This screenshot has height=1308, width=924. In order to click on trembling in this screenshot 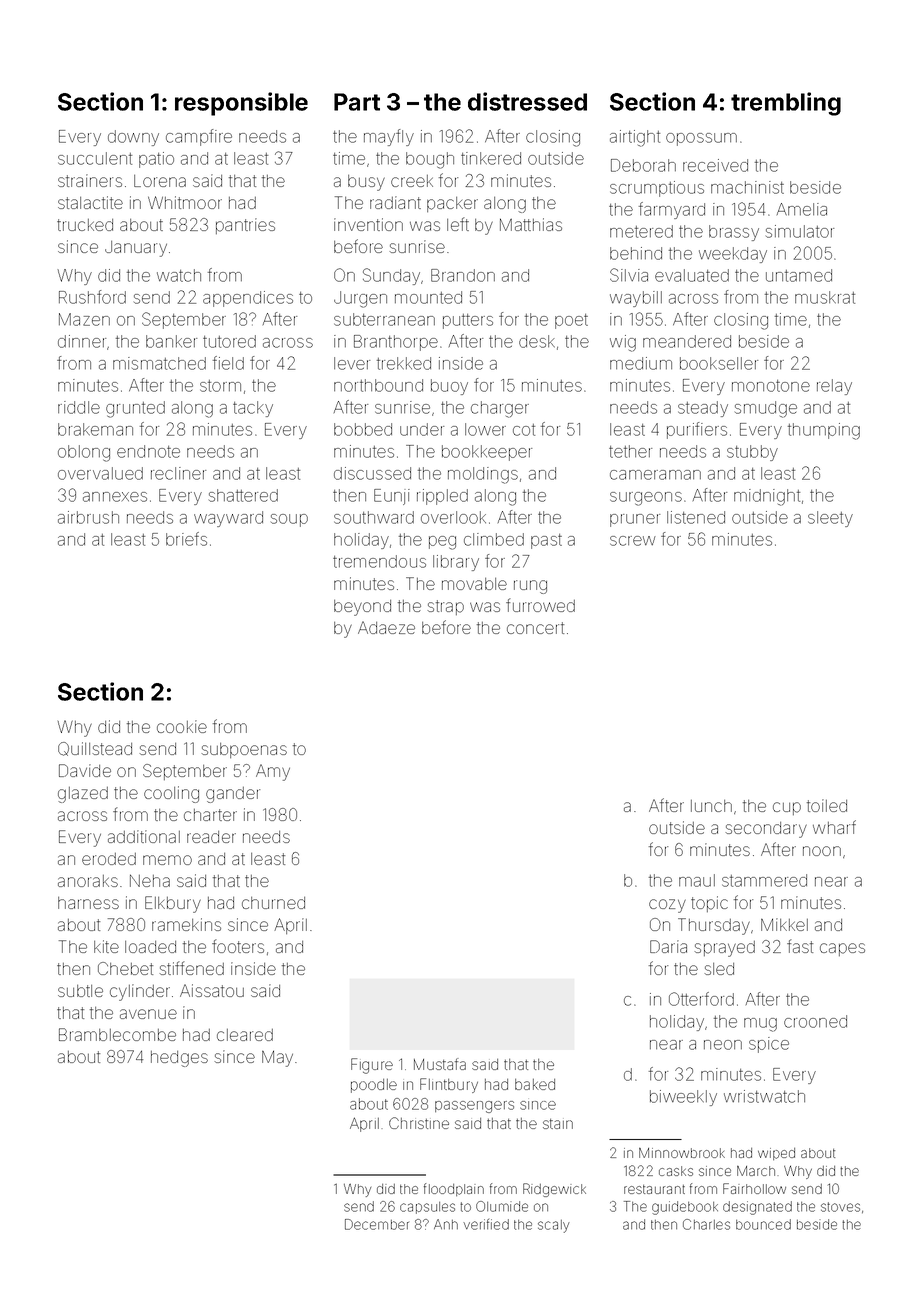, I will do `click(786, 104)`.
